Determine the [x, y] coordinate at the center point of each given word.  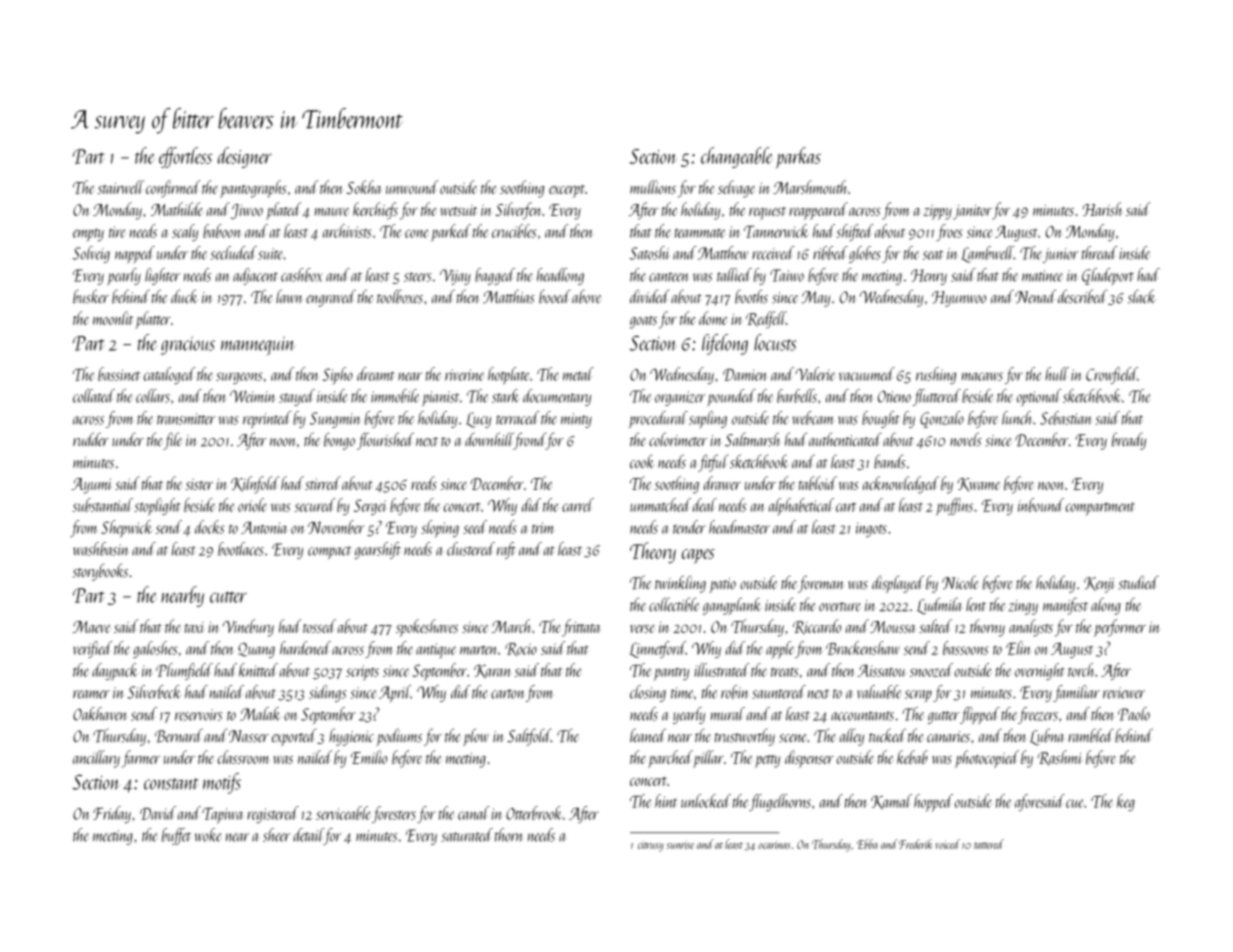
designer [245, 157]
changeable [737, 157]
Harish [1101, 209]
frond [530, 441]
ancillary [96, 759]
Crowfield [1112, 375]
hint [666, 801]
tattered [989, 844]
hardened [305, 648]
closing [648, 693]
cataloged [169, 375]
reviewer [1124, 693]
